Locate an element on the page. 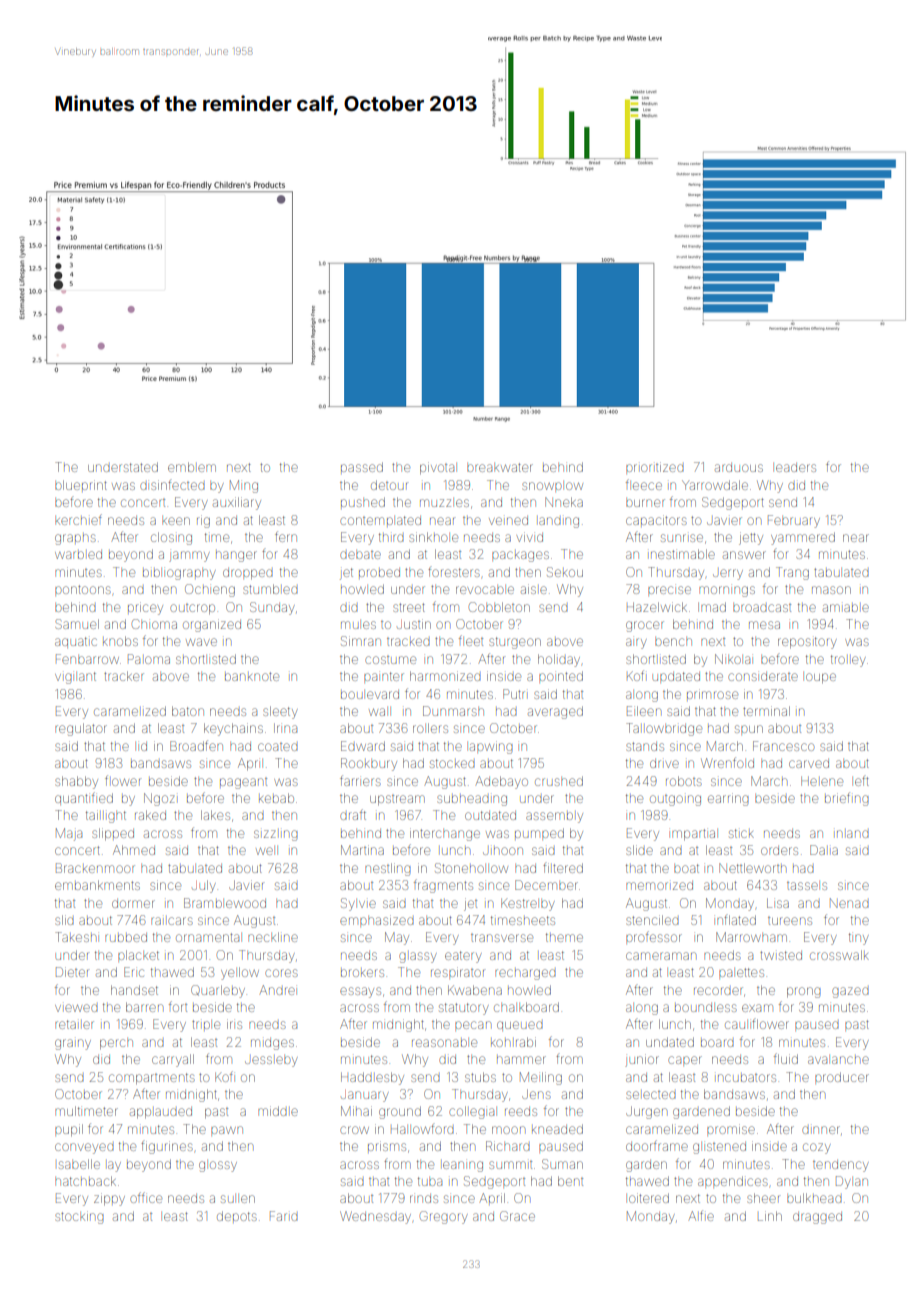 This image has width=924, height=1308. yammered is located at coordinates (803, 538).
